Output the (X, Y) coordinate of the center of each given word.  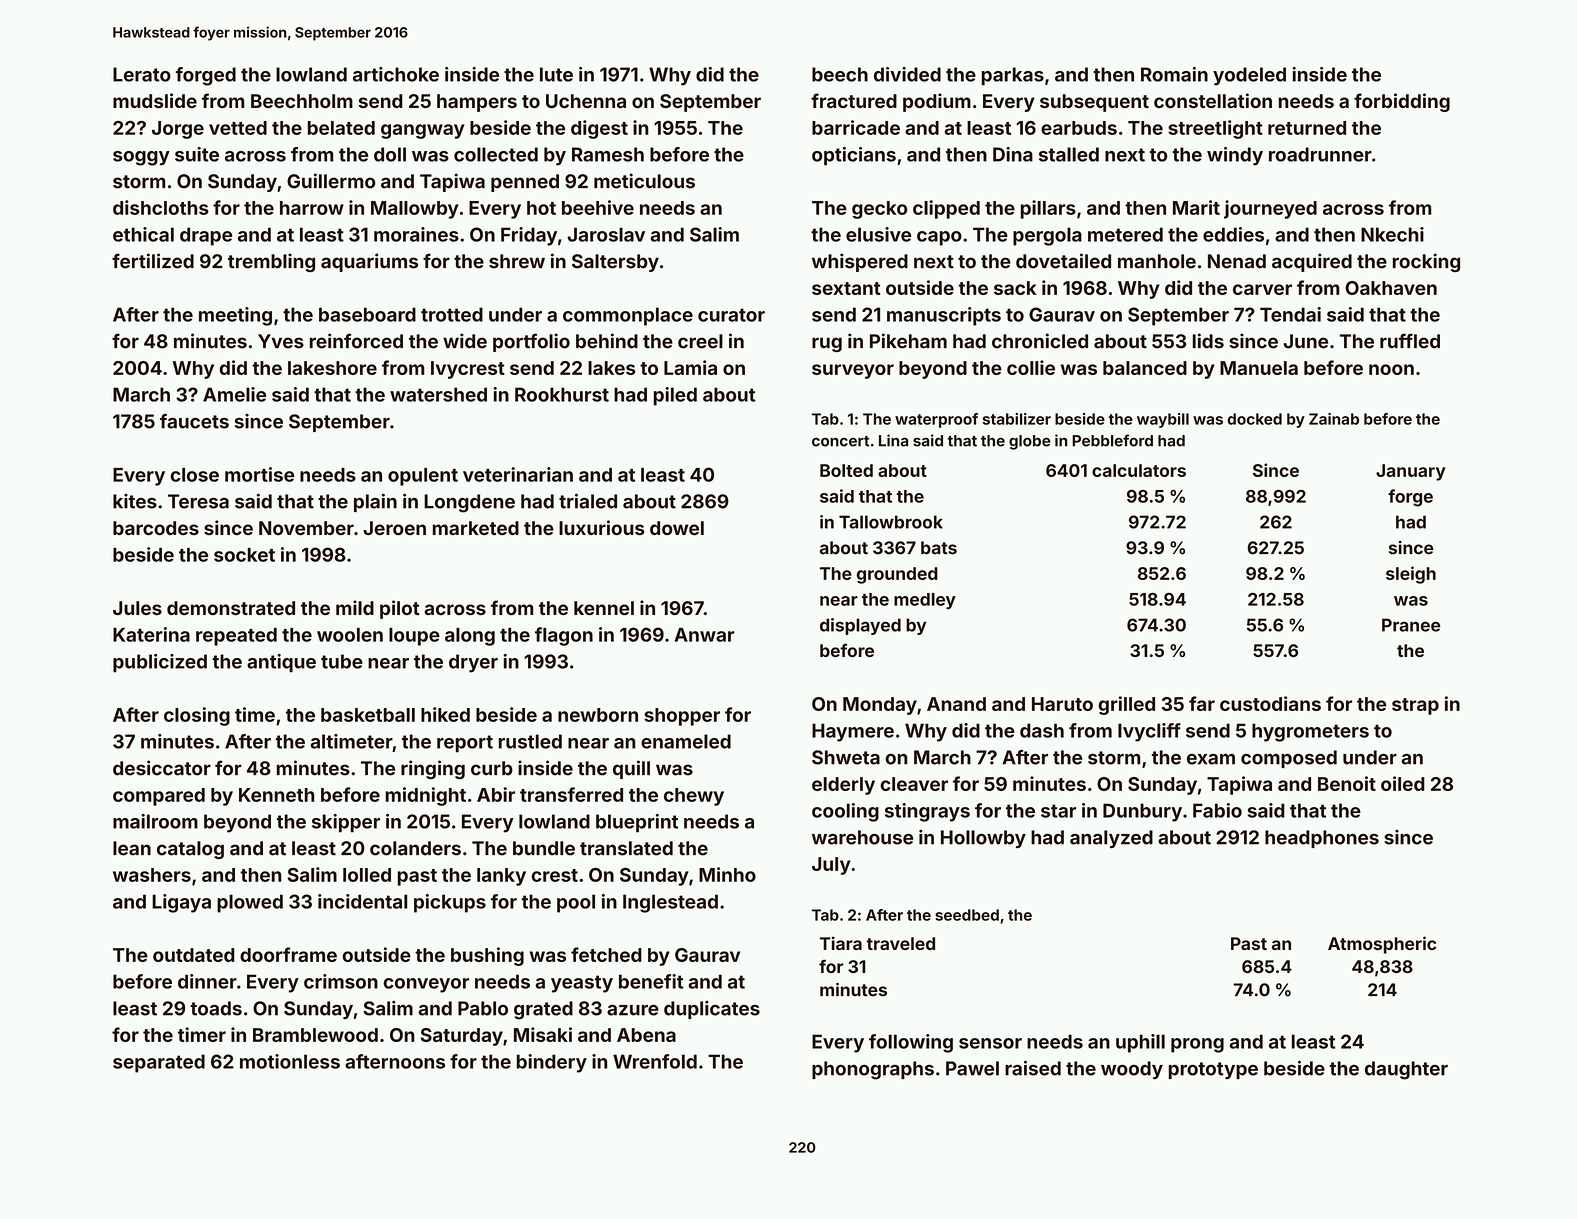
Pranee (1411, 625)
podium (937, 102)
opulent (423, 477)
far (1202, 703)
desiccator (162, 768)
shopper (682, 717)
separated (159, 1063)
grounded (897, 575)
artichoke (396, 74)
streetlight (1215, 129)
